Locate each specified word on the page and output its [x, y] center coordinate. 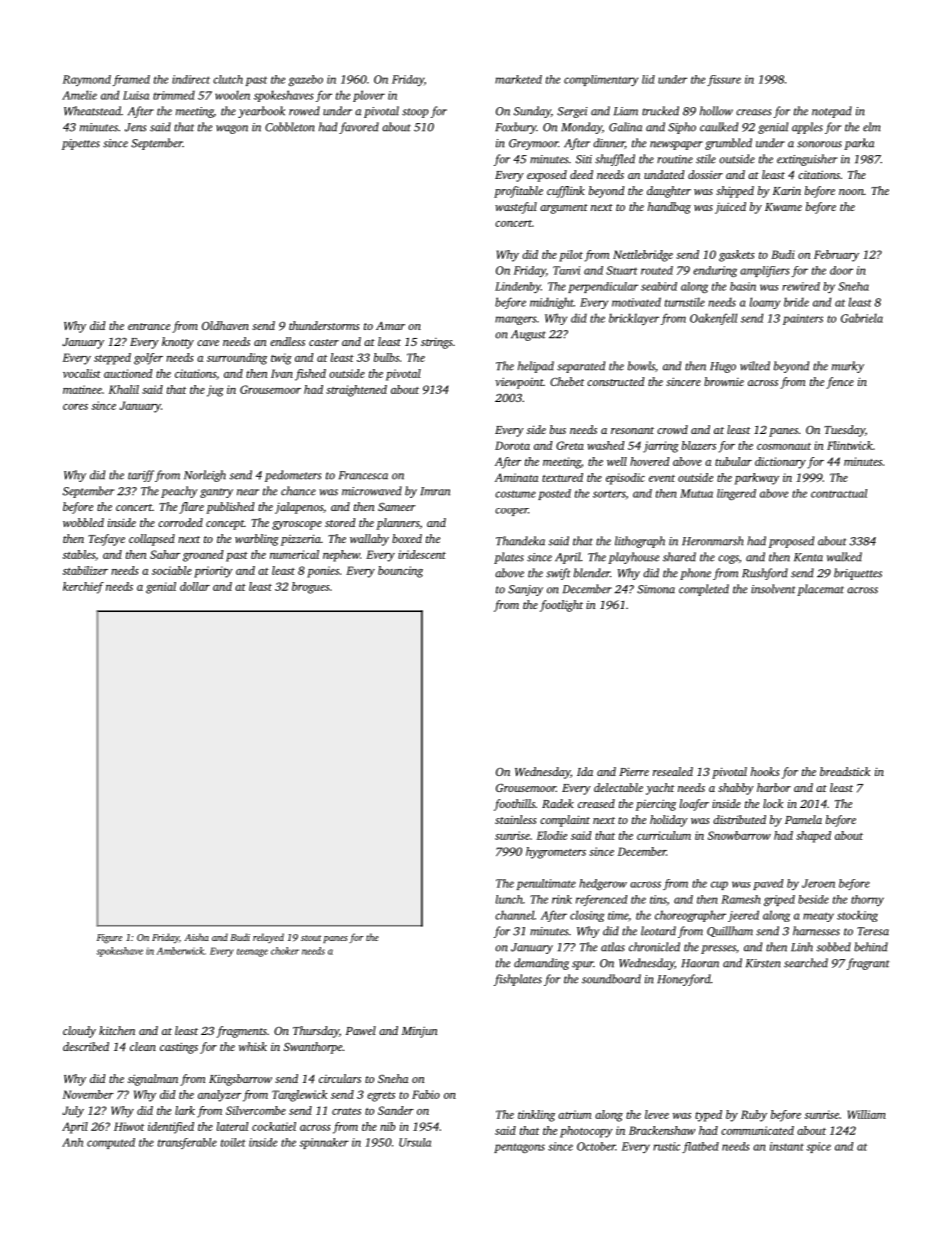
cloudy [79, 1032]
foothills [514, 805]
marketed [518, 79]
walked [844, 557]
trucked [660, 111]
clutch [228, 79]
